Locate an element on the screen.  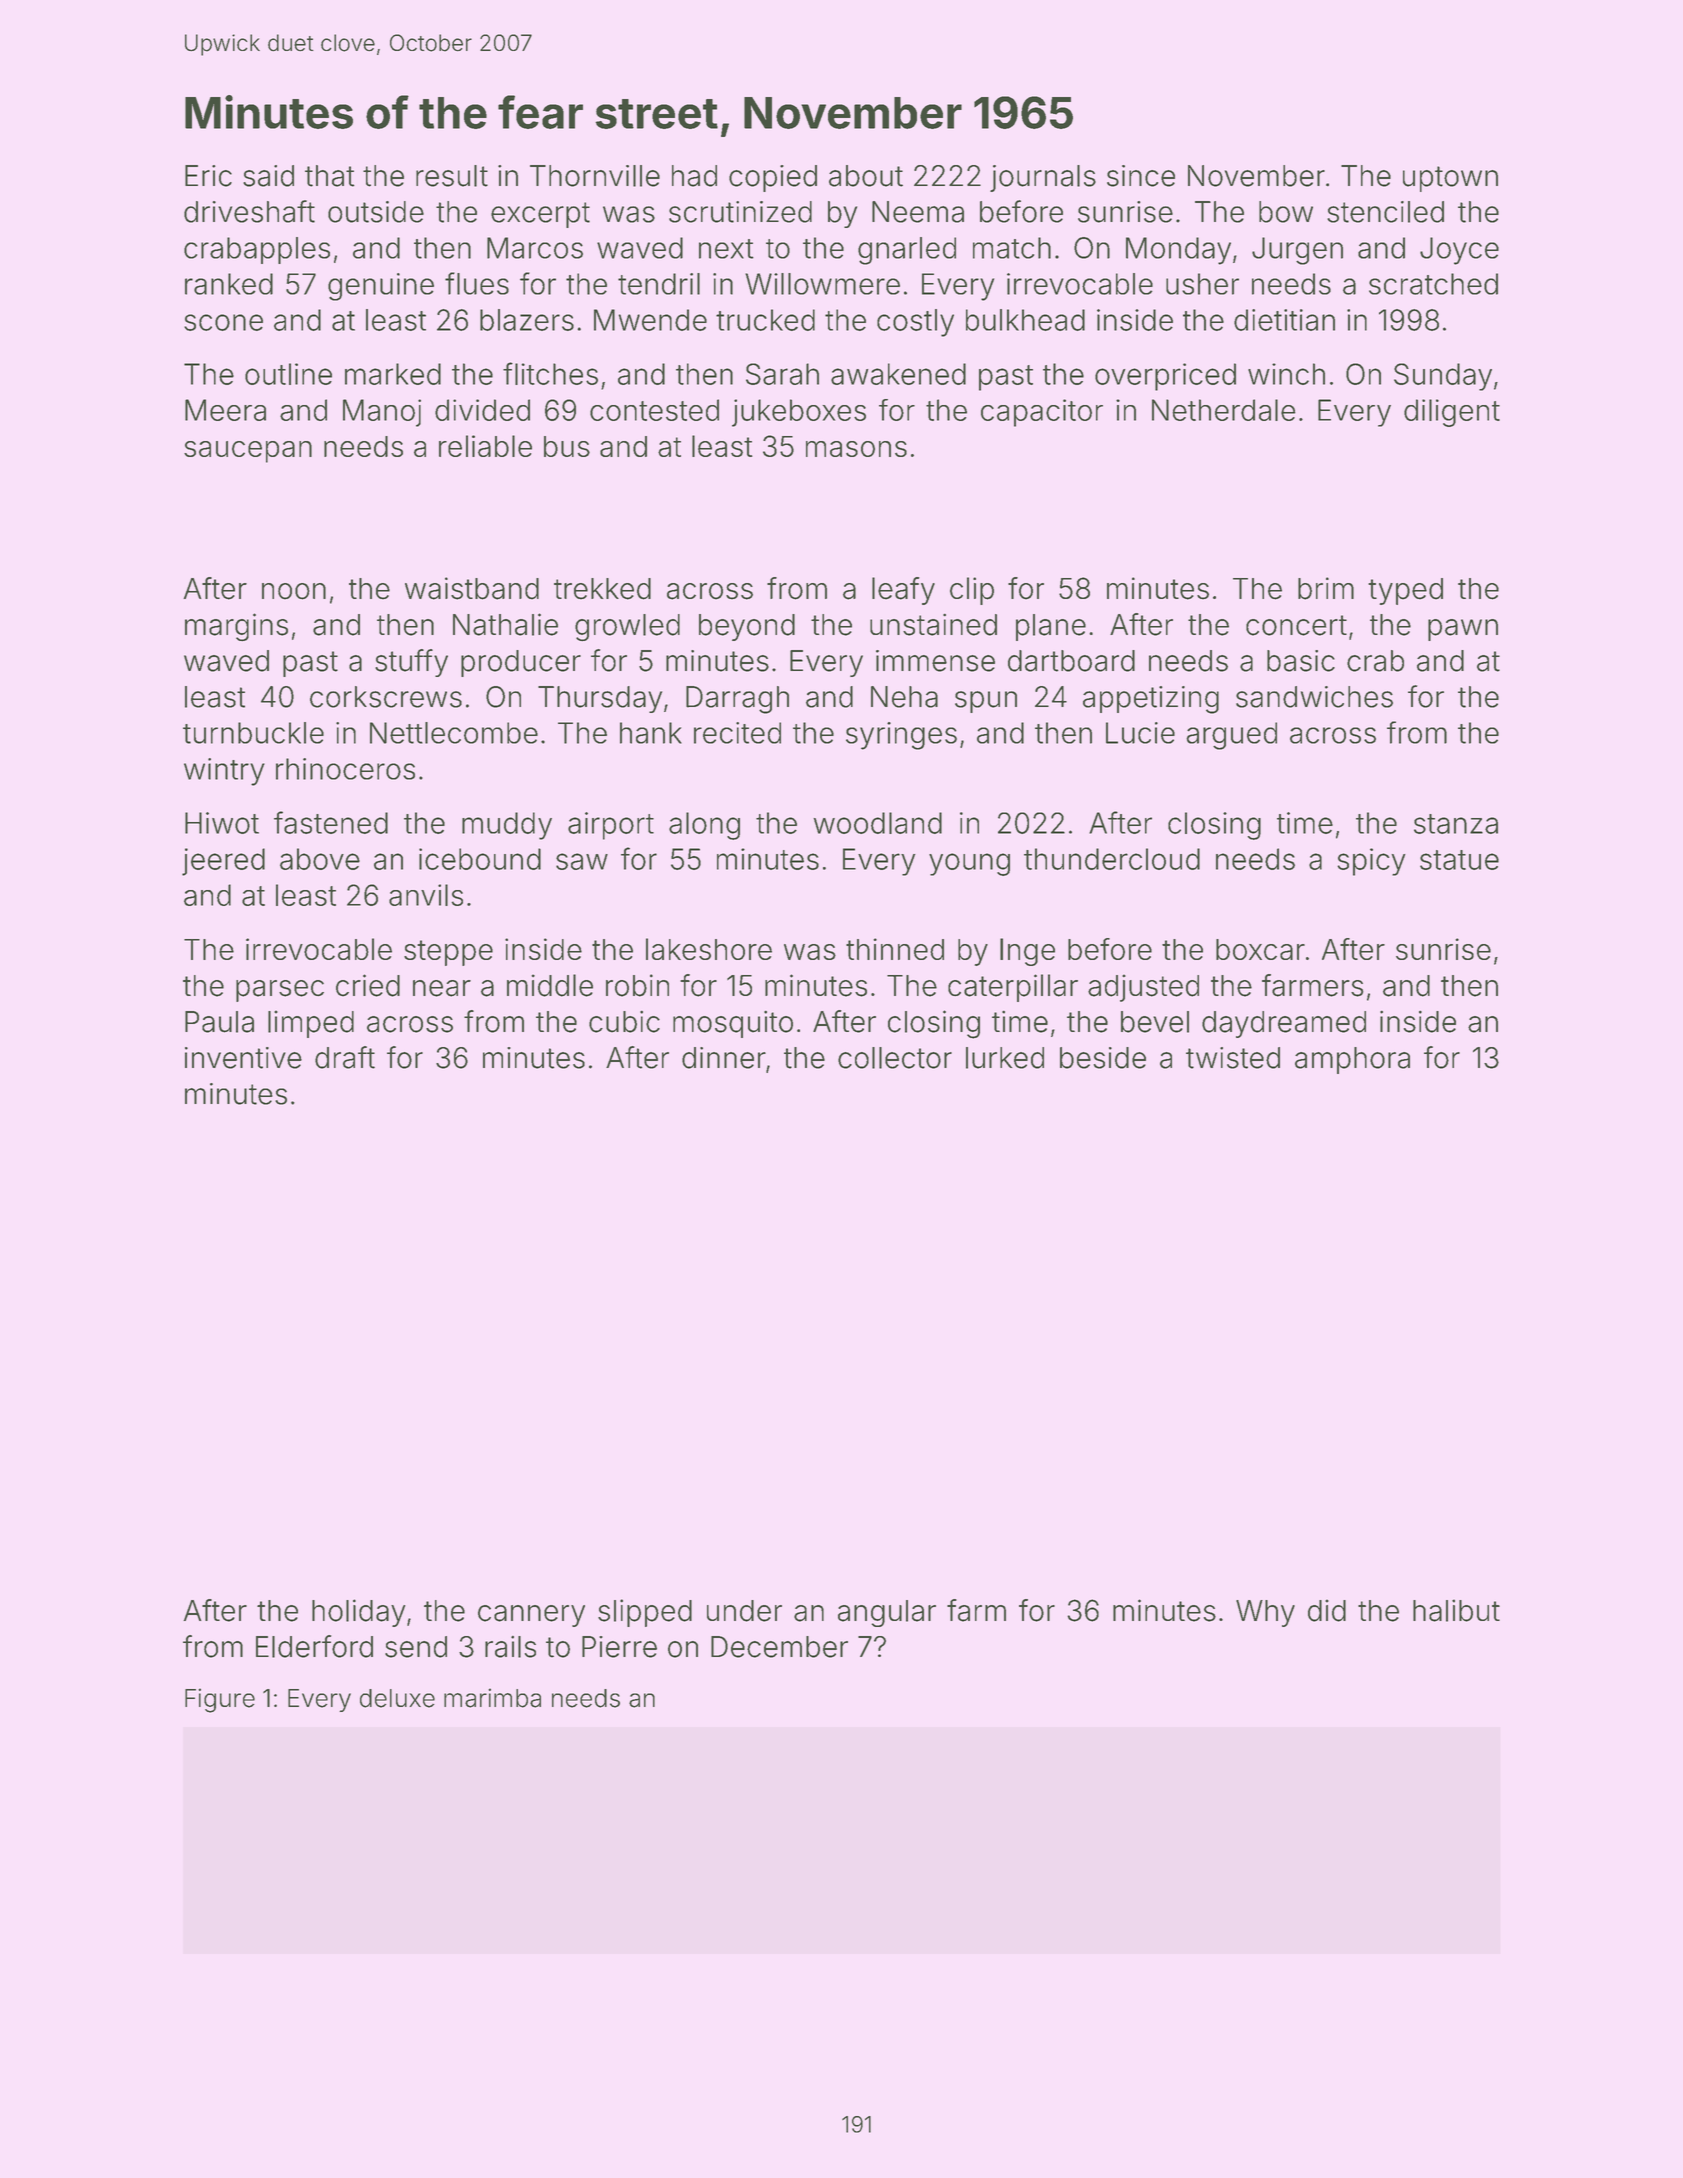
Sunday is located at coordinates (1443, 377).
